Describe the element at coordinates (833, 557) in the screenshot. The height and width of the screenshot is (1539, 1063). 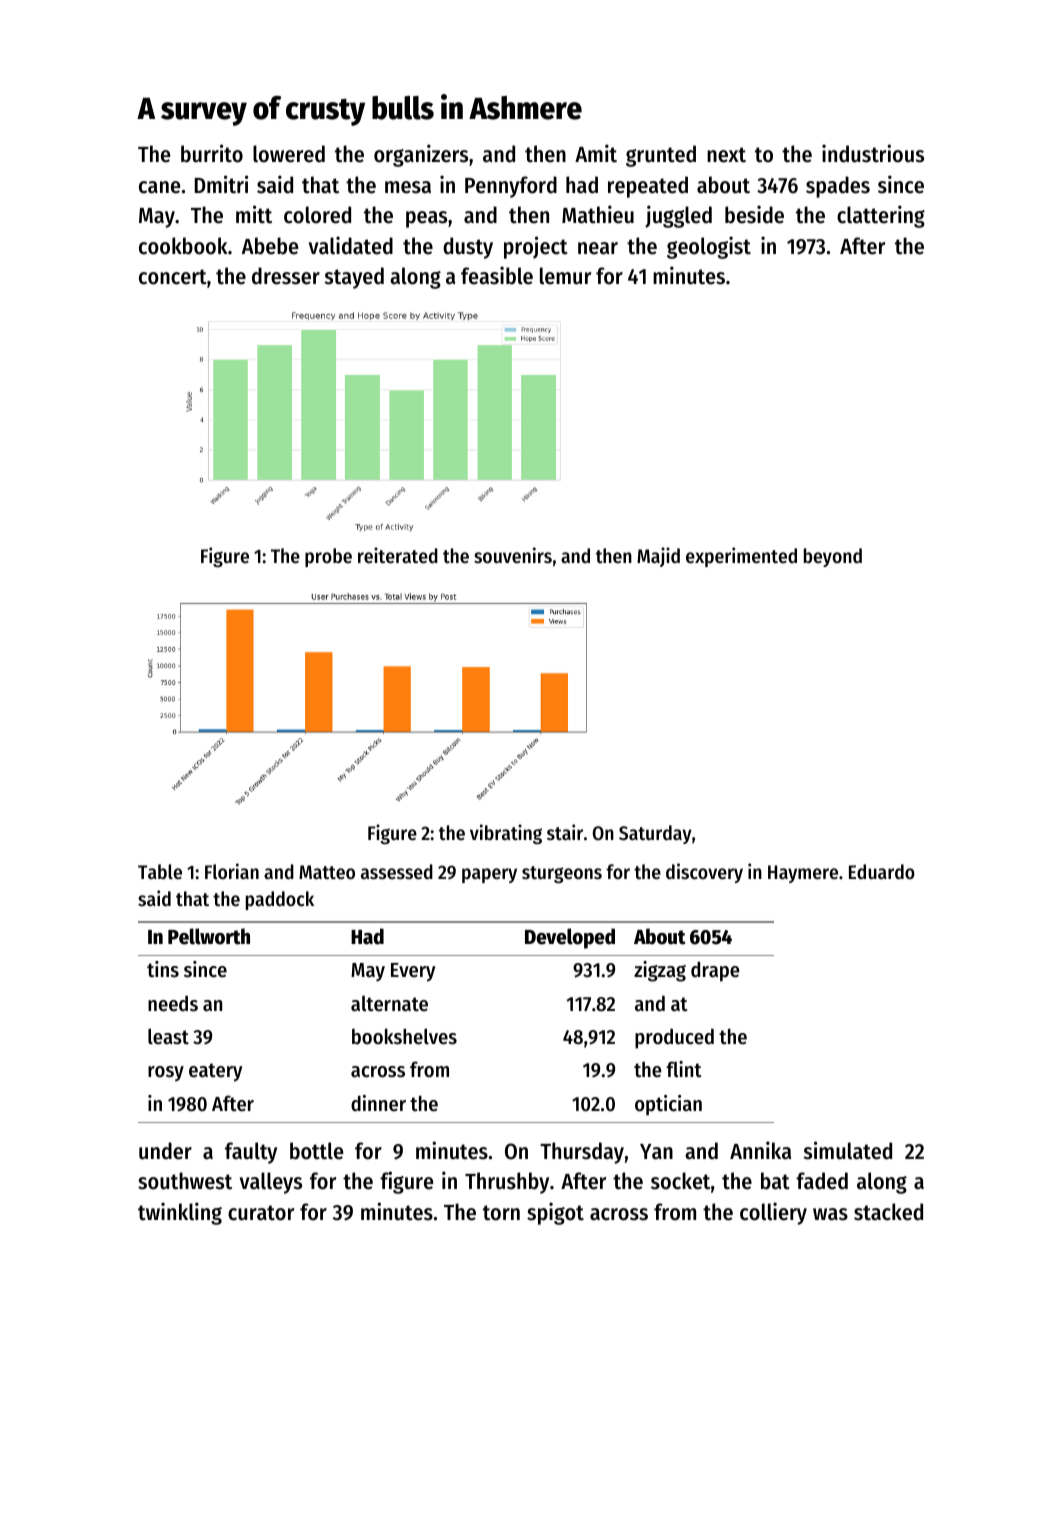
I see `beyond` at that location.
